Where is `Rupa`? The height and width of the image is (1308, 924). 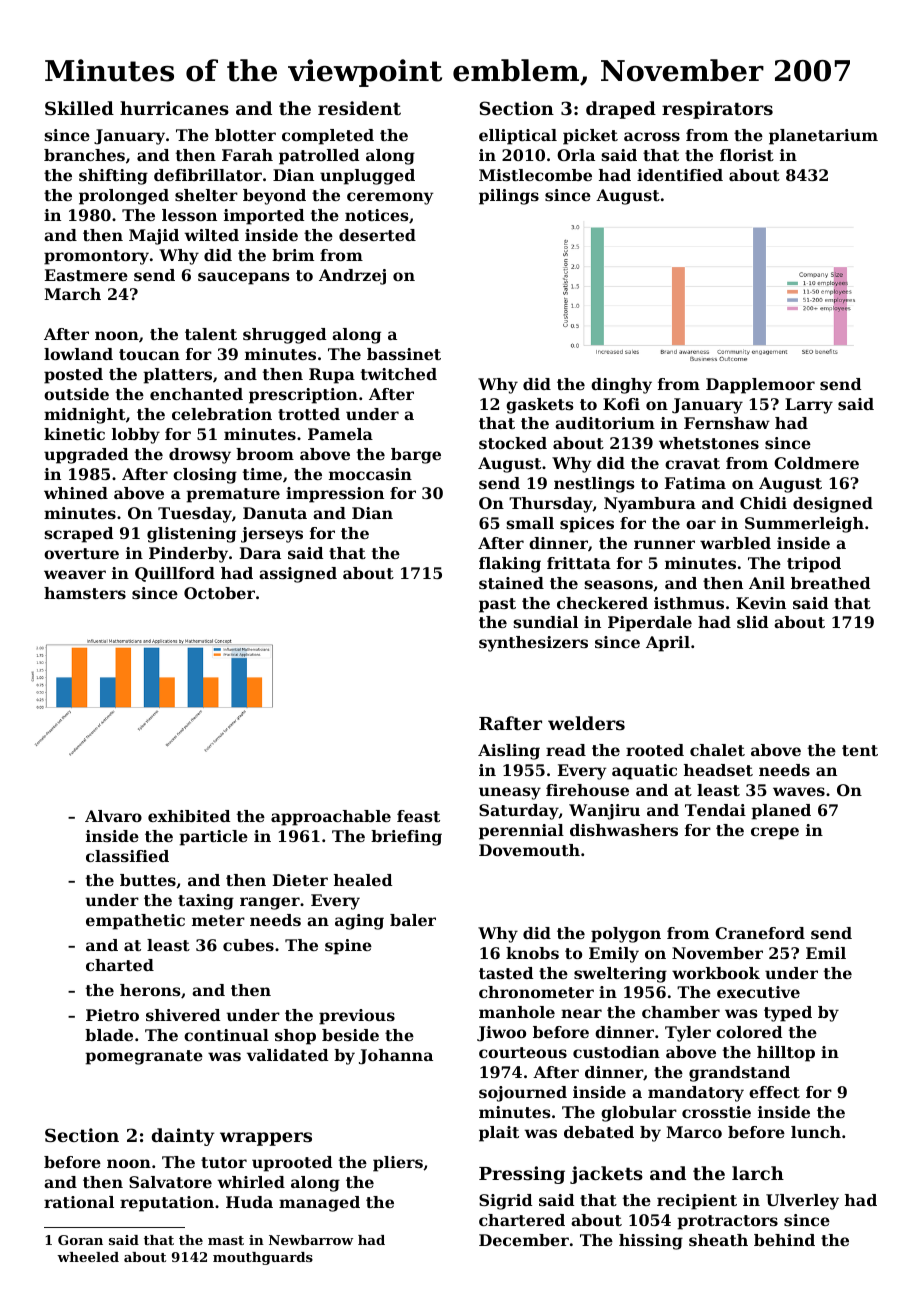
Rupa is located at coordinates (332, 376).
